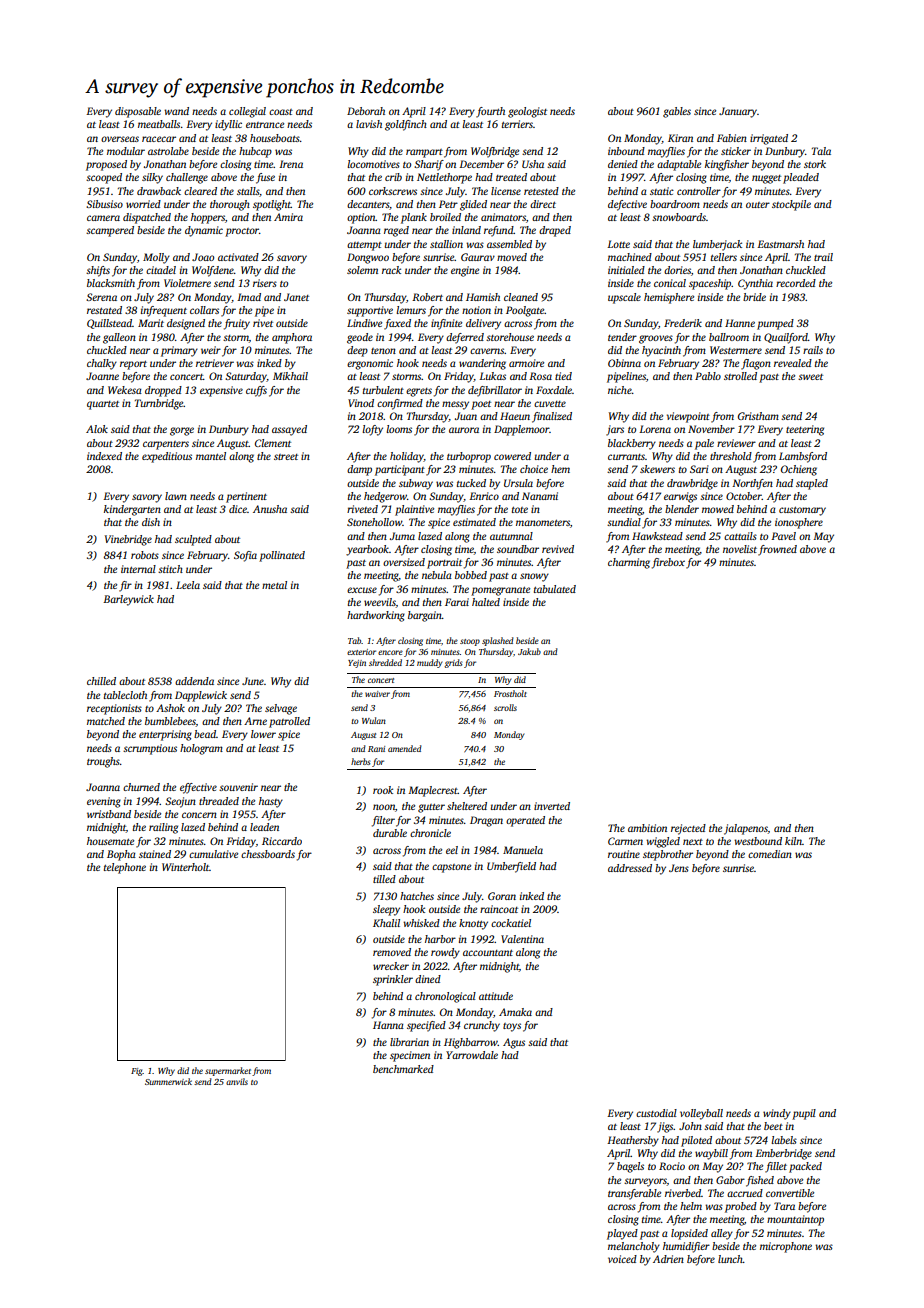  What do you see at coordinates (237, 1081) in the screenshot?
I see `anvils` at bounding box center [237, 1081].
